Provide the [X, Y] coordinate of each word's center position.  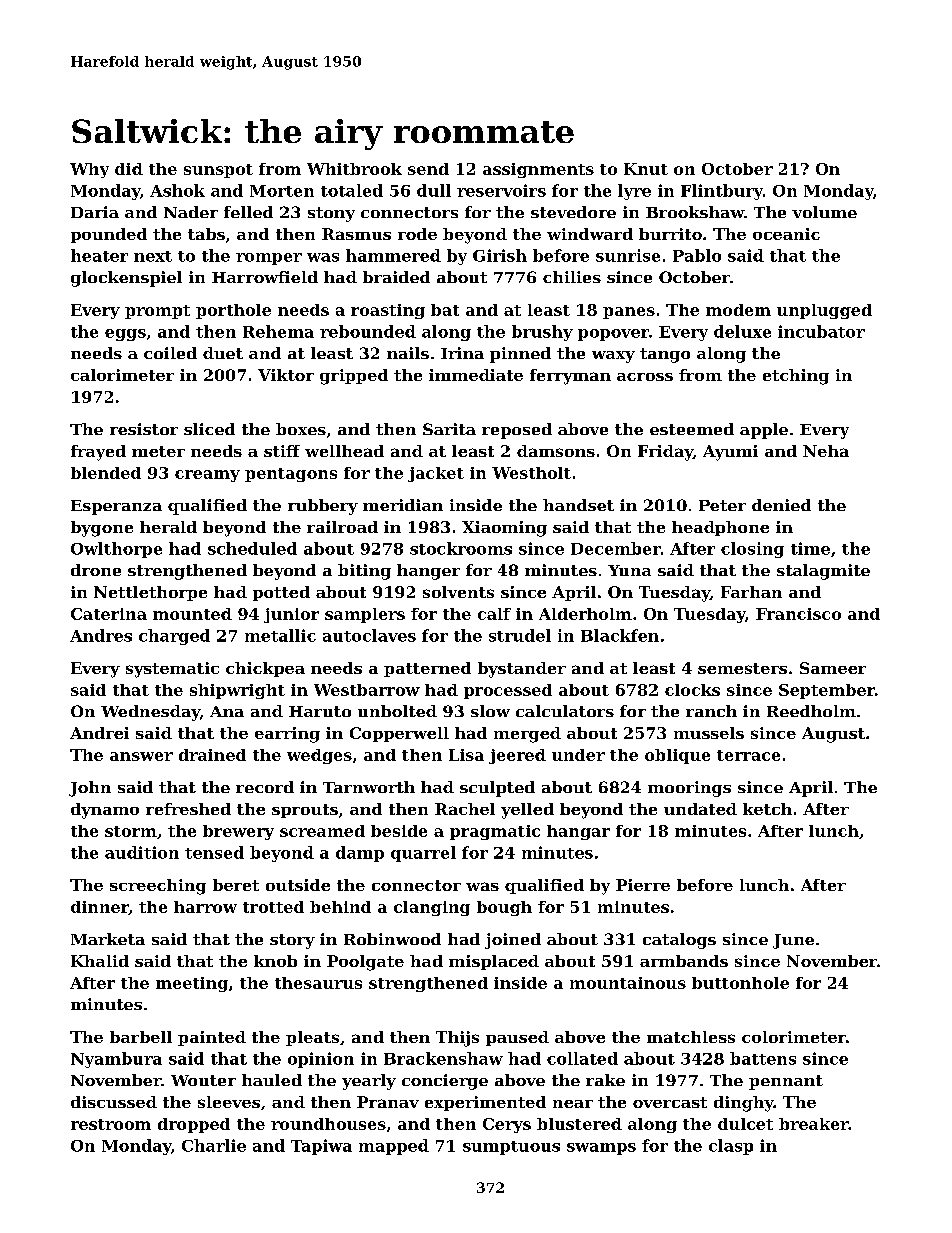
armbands [684, 961]
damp [360, 854]
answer [141, 756]
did [129, 169]
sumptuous [511, 1148]
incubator [821, 331]
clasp [731, 1147]
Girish [500, 255]
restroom [111, 1124]
